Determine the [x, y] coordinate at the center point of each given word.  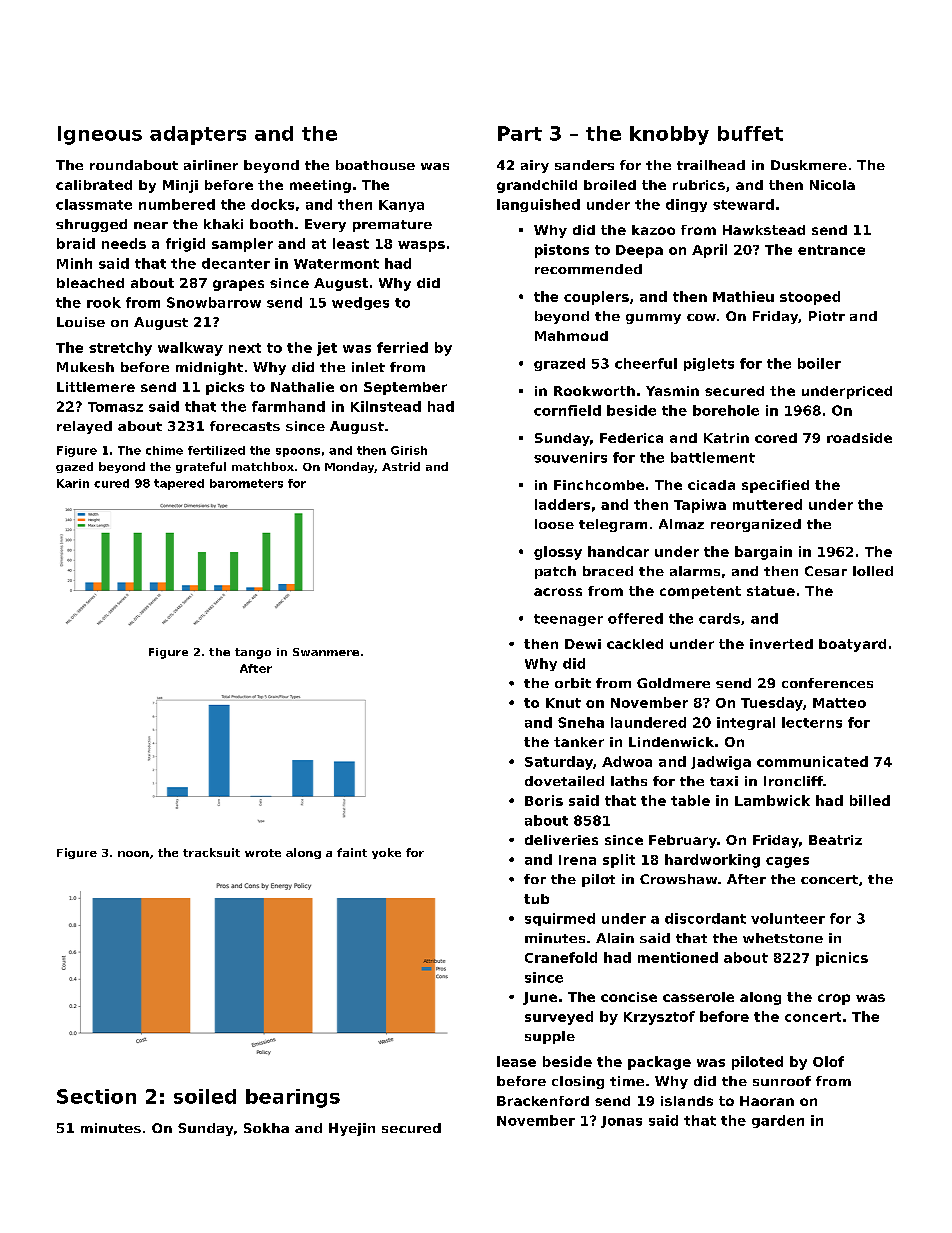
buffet [750, 133]
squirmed [560, 919]
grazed [559, 364]
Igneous [100, 135]
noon [133, 854]
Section [96, 1096]
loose [554, 524]
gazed [74, 467]
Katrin [726, 438]
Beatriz [835, 840]
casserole [698, 997]
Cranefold [561, 957]
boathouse [375, 165]
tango [253, 653]
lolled [873, 571]
